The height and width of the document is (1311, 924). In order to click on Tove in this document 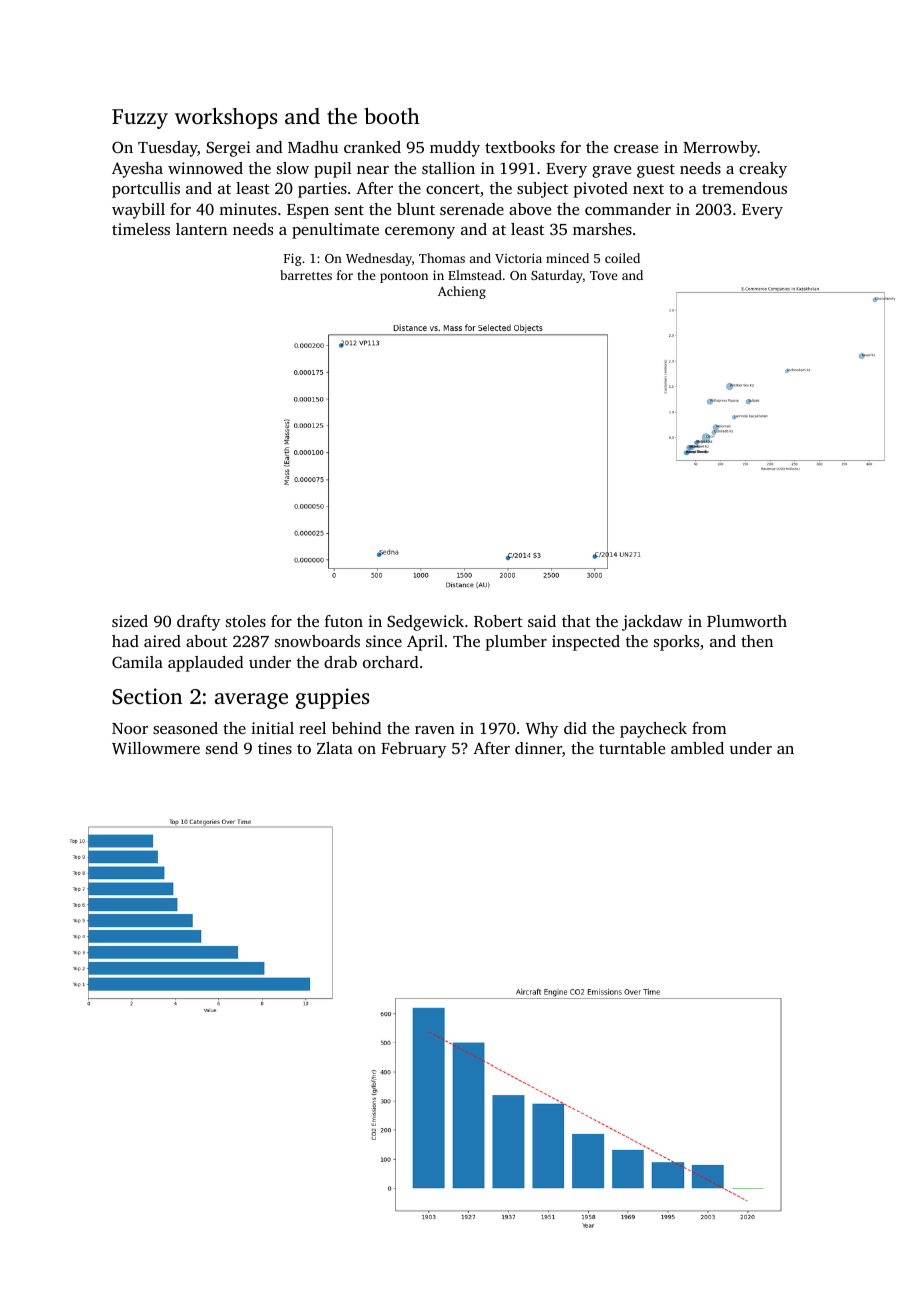, I will do `click(604, 275)`.
